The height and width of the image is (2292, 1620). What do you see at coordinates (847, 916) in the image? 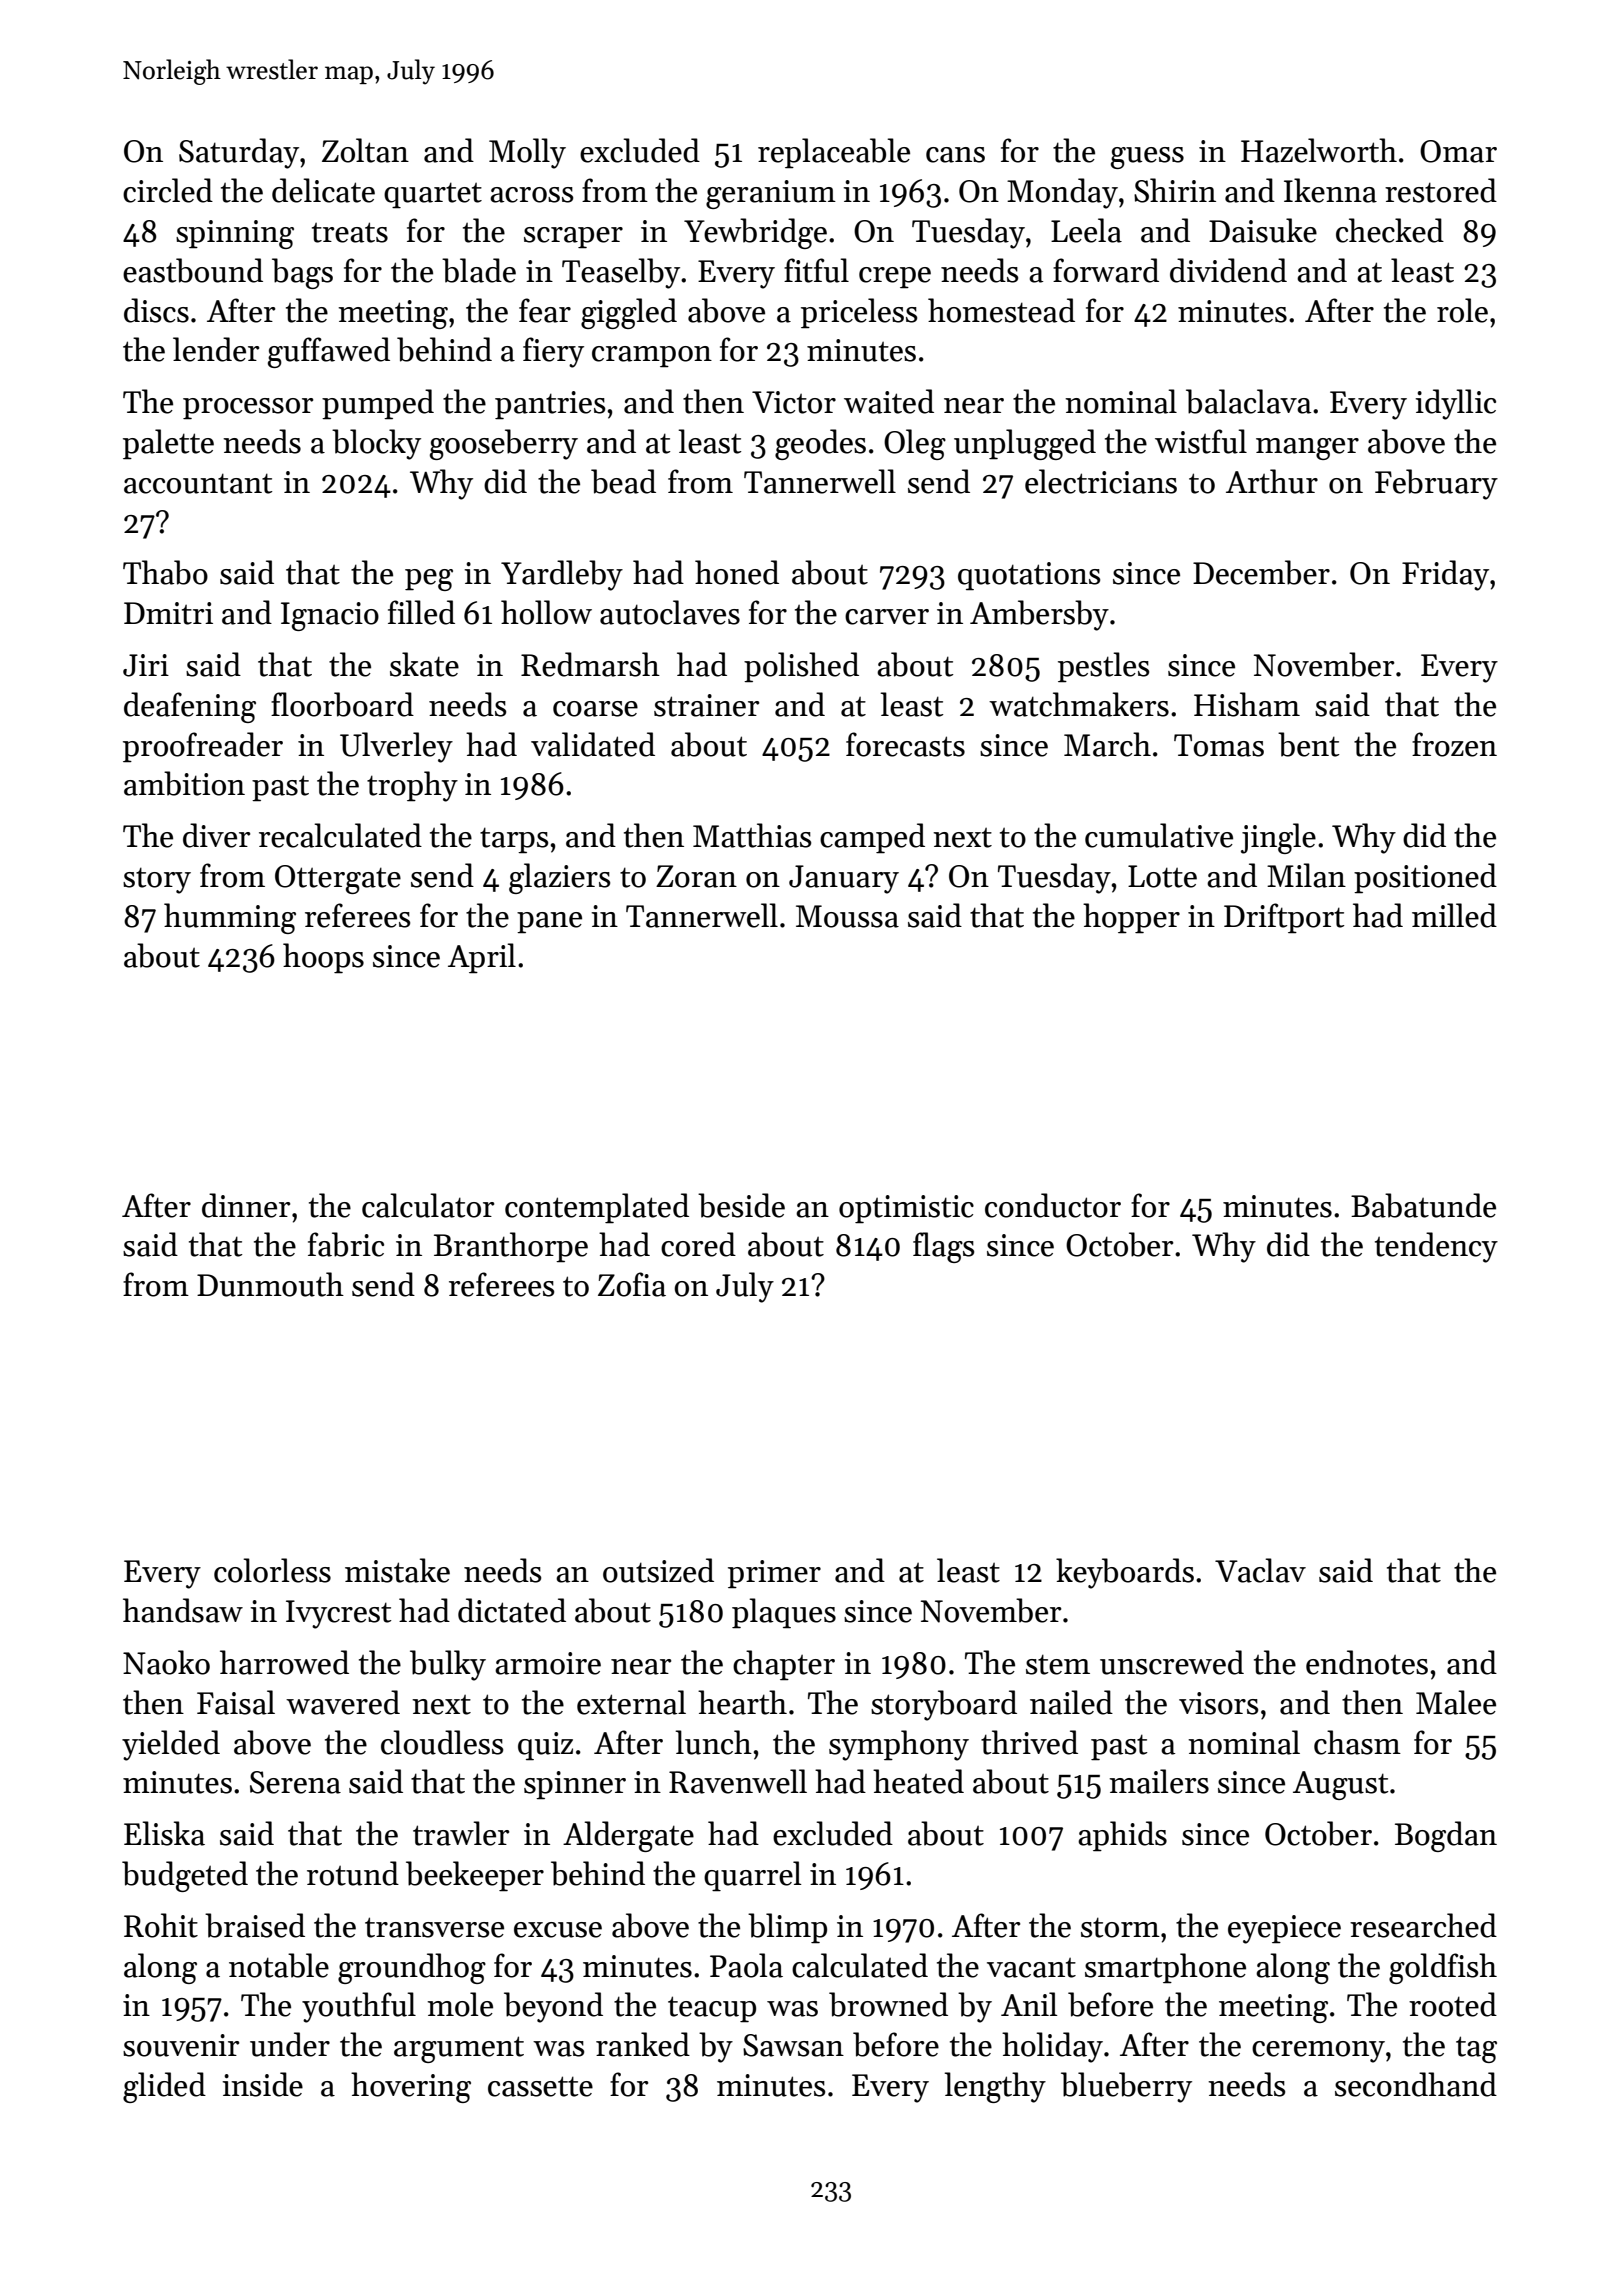
I see `Moussa` at bounding box center [847, 916].
